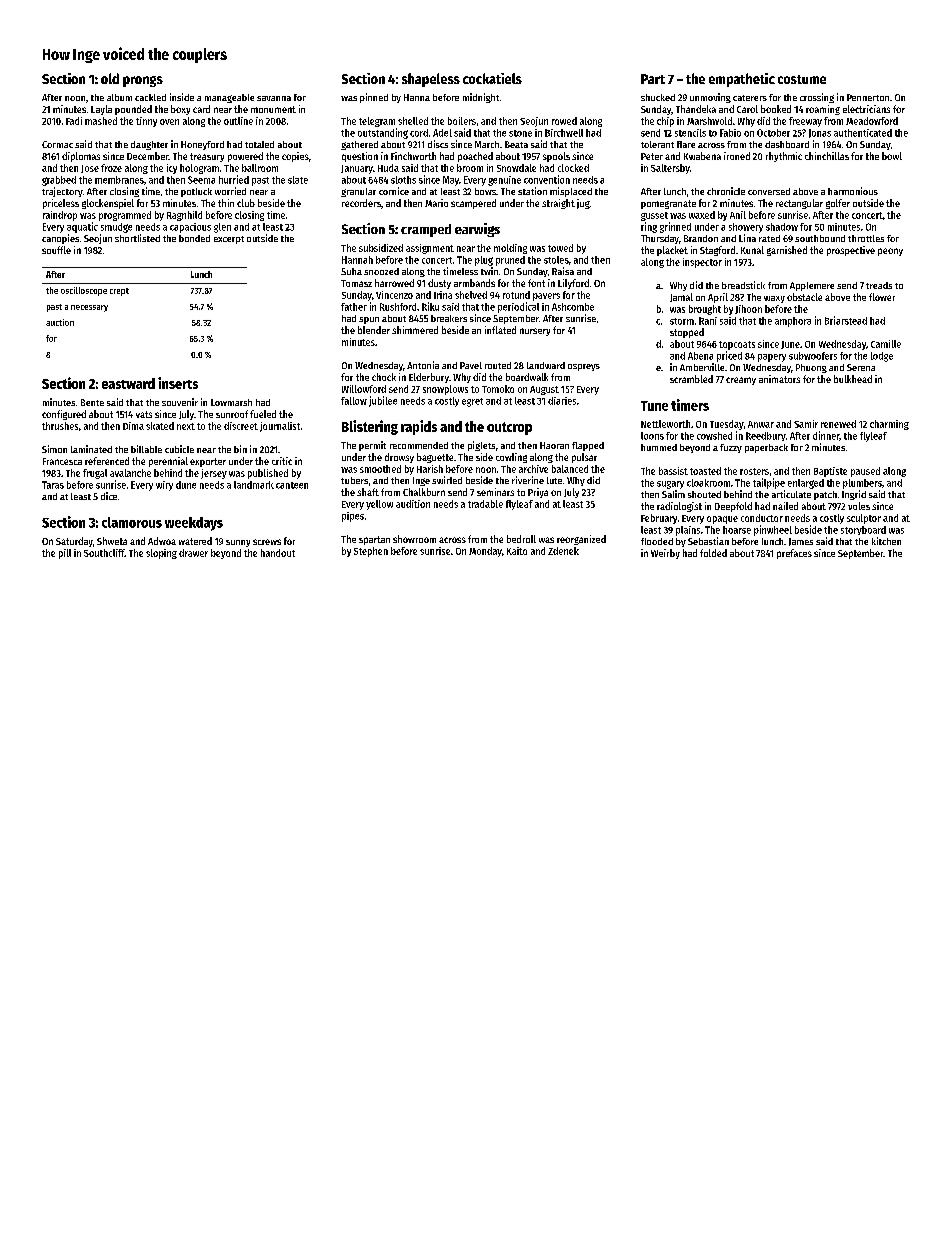  What do you see at coordinates (101, 110) in the screenshot?
I see `Layla` at bounding box center [101, 110].
